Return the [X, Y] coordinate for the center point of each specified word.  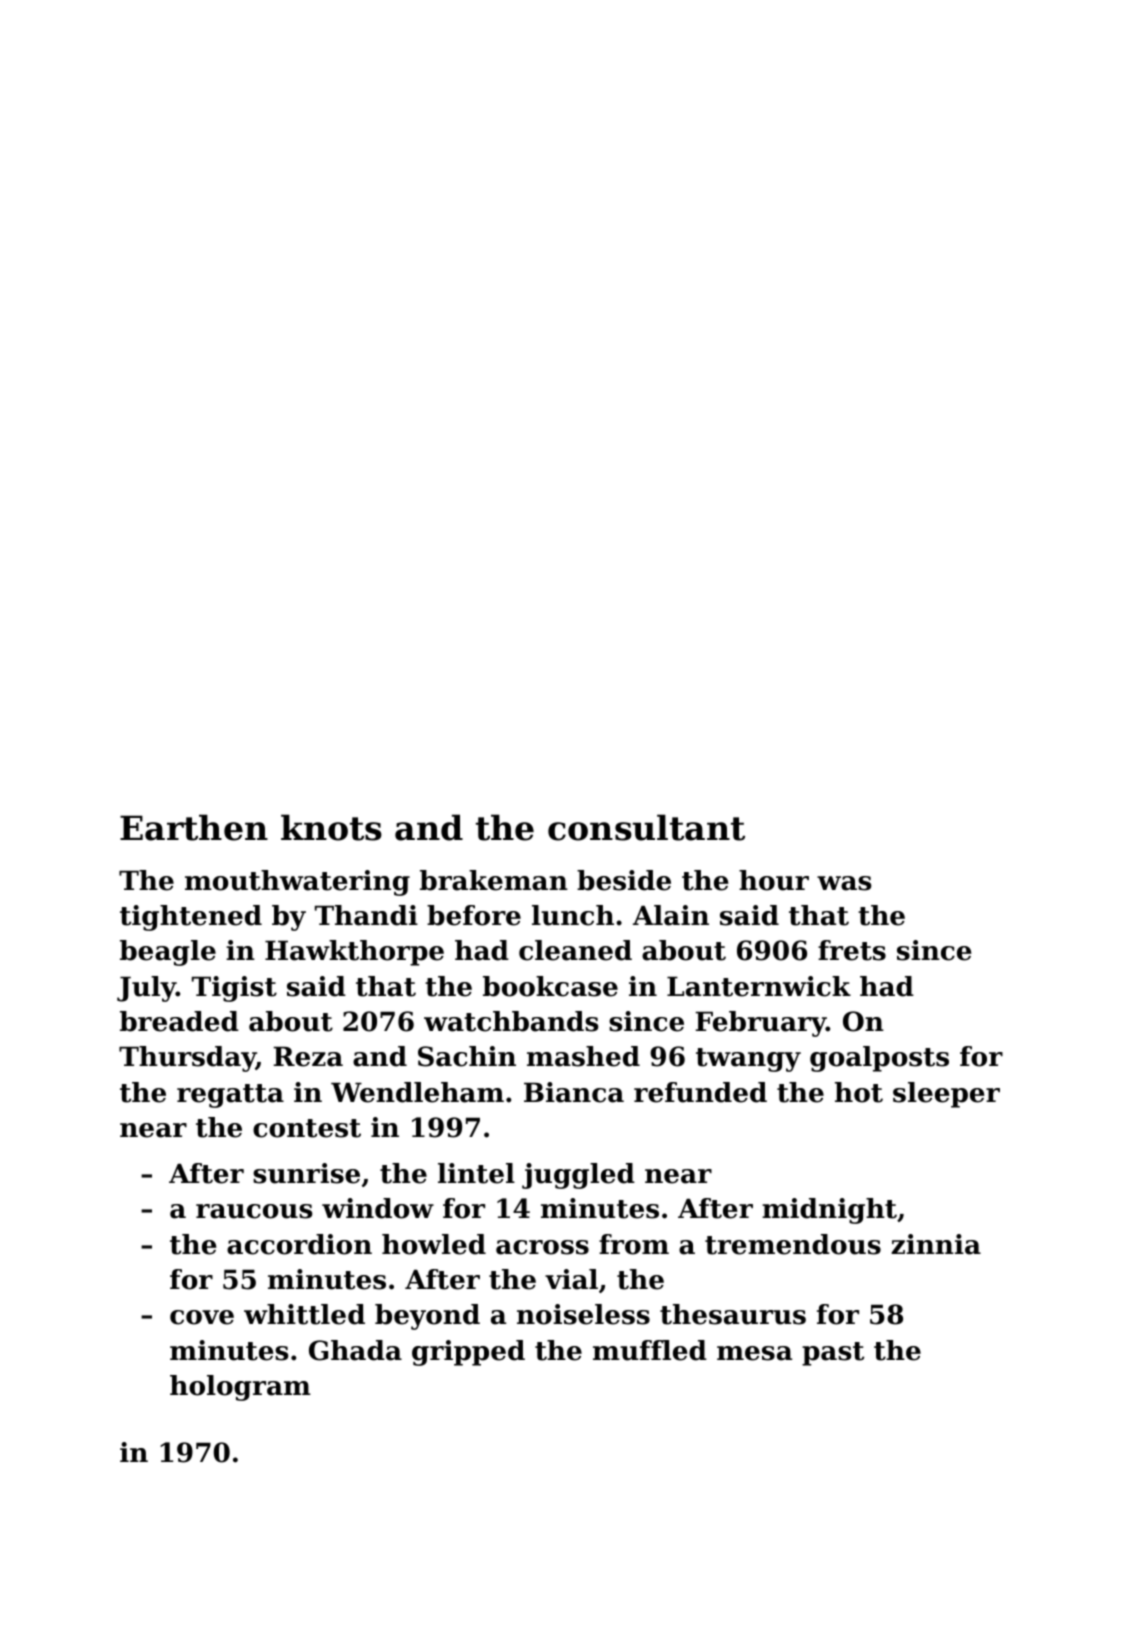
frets [852, 950]
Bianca [574, 1092]
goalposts [879, 1059]
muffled [650, 1350]
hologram [240, 1388]
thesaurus [733, 1314]
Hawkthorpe [354, 953]
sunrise [306, 1173]
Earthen [194, 827]
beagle [168, 953]
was [844, 883]
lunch [573, 915]
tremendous [793, 1244]
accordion [299, 1244]
